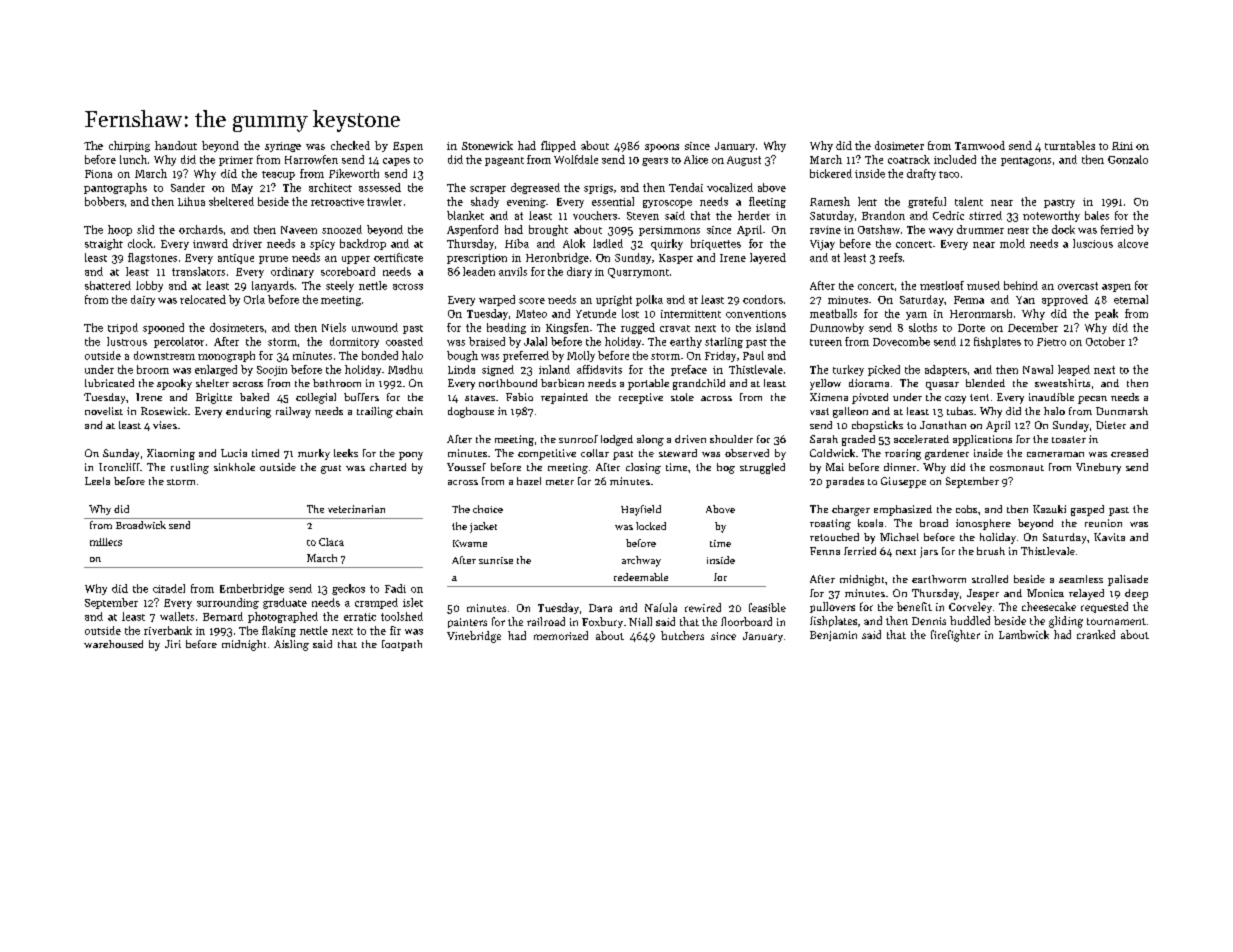 The height and width of the document is (952, 1233). Describe the element at coordinates (614, 300) in the document. I see `upright` at that location.
